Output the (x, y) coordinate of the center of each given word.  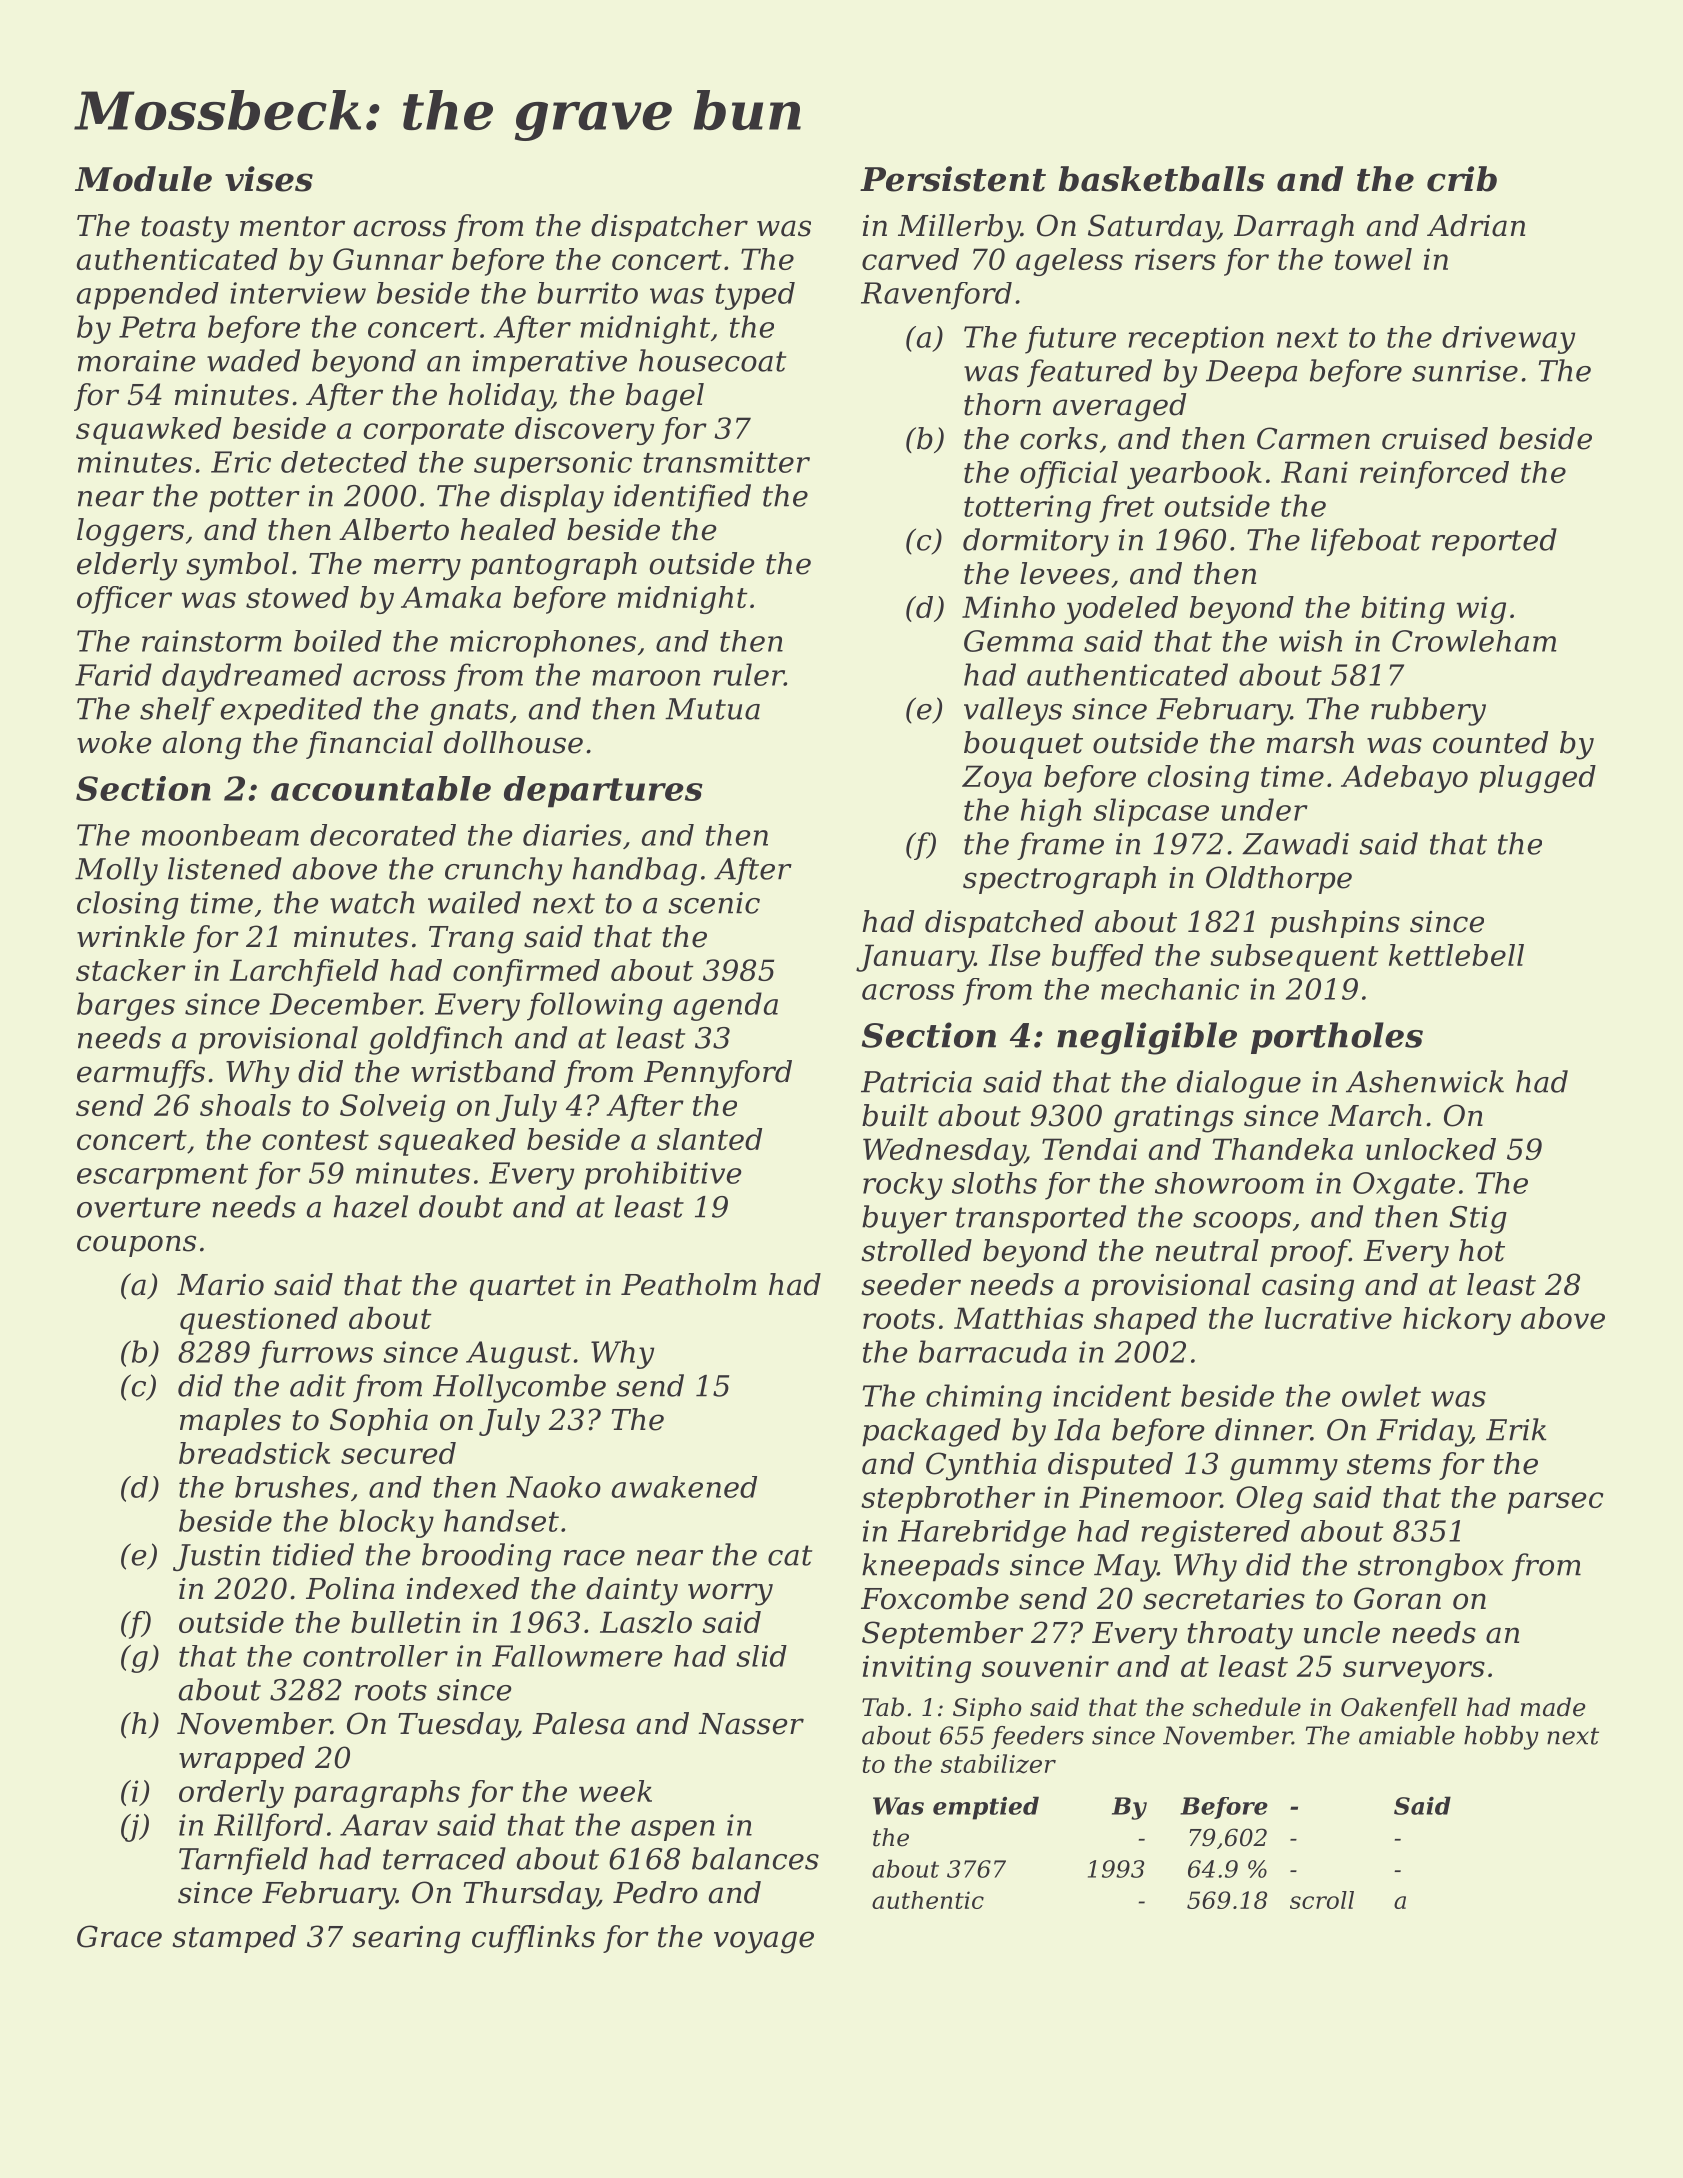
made (1553, 1707)
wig (1481, 610)
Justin (216, 1557)
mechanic (1170, 989)
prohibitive (662, 1175)
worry (730, 1594)
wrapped (242, 1760)
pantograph (554, 566)
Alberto (394, 529)
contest (315, 1140)
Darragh (1294, 228)
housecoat (712, 360)
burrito (587, 293)
